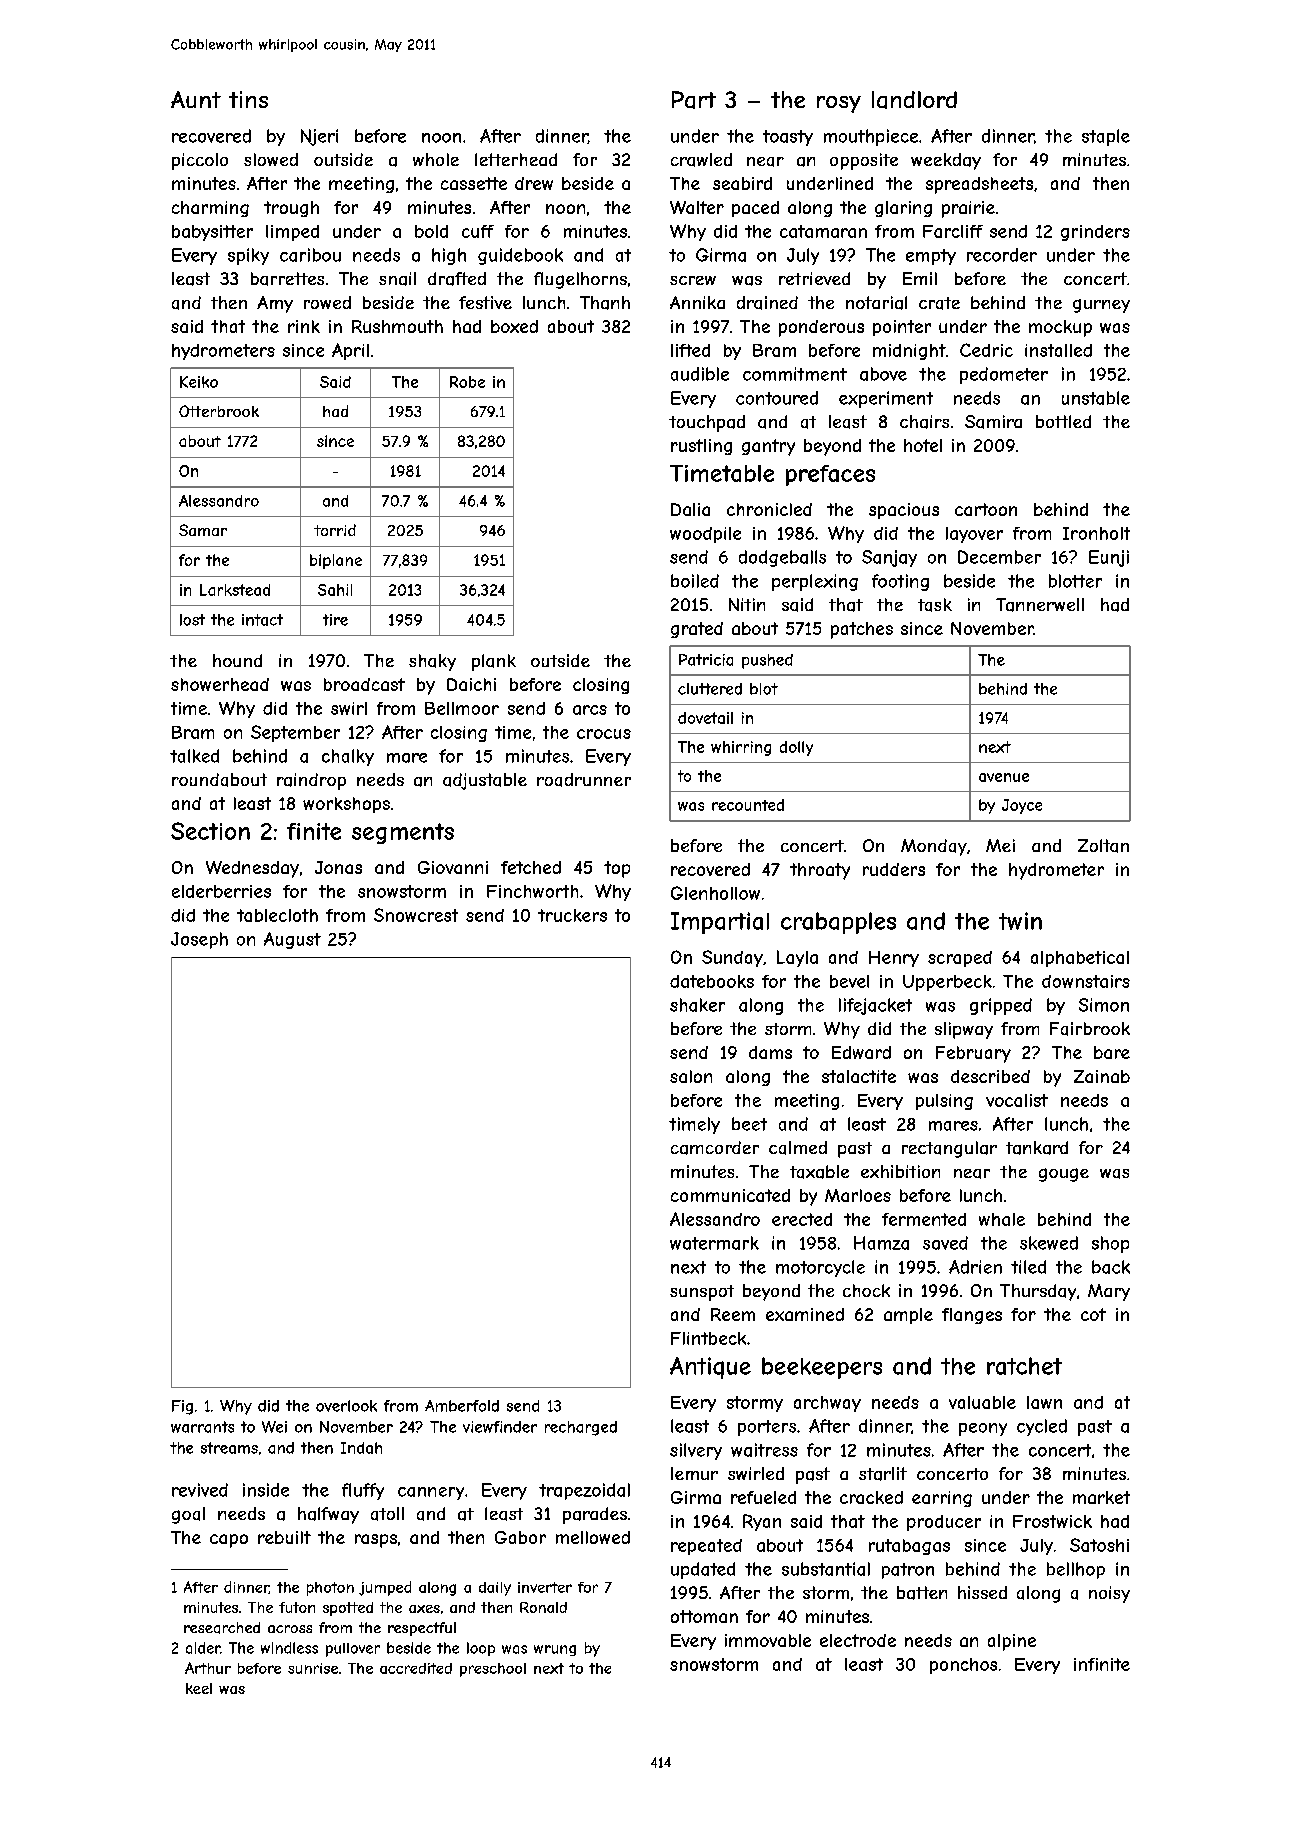  What do you see at coordinates (1103, 846) in the page?
I see `Zoltan` at bounding box center [1103, 846].
